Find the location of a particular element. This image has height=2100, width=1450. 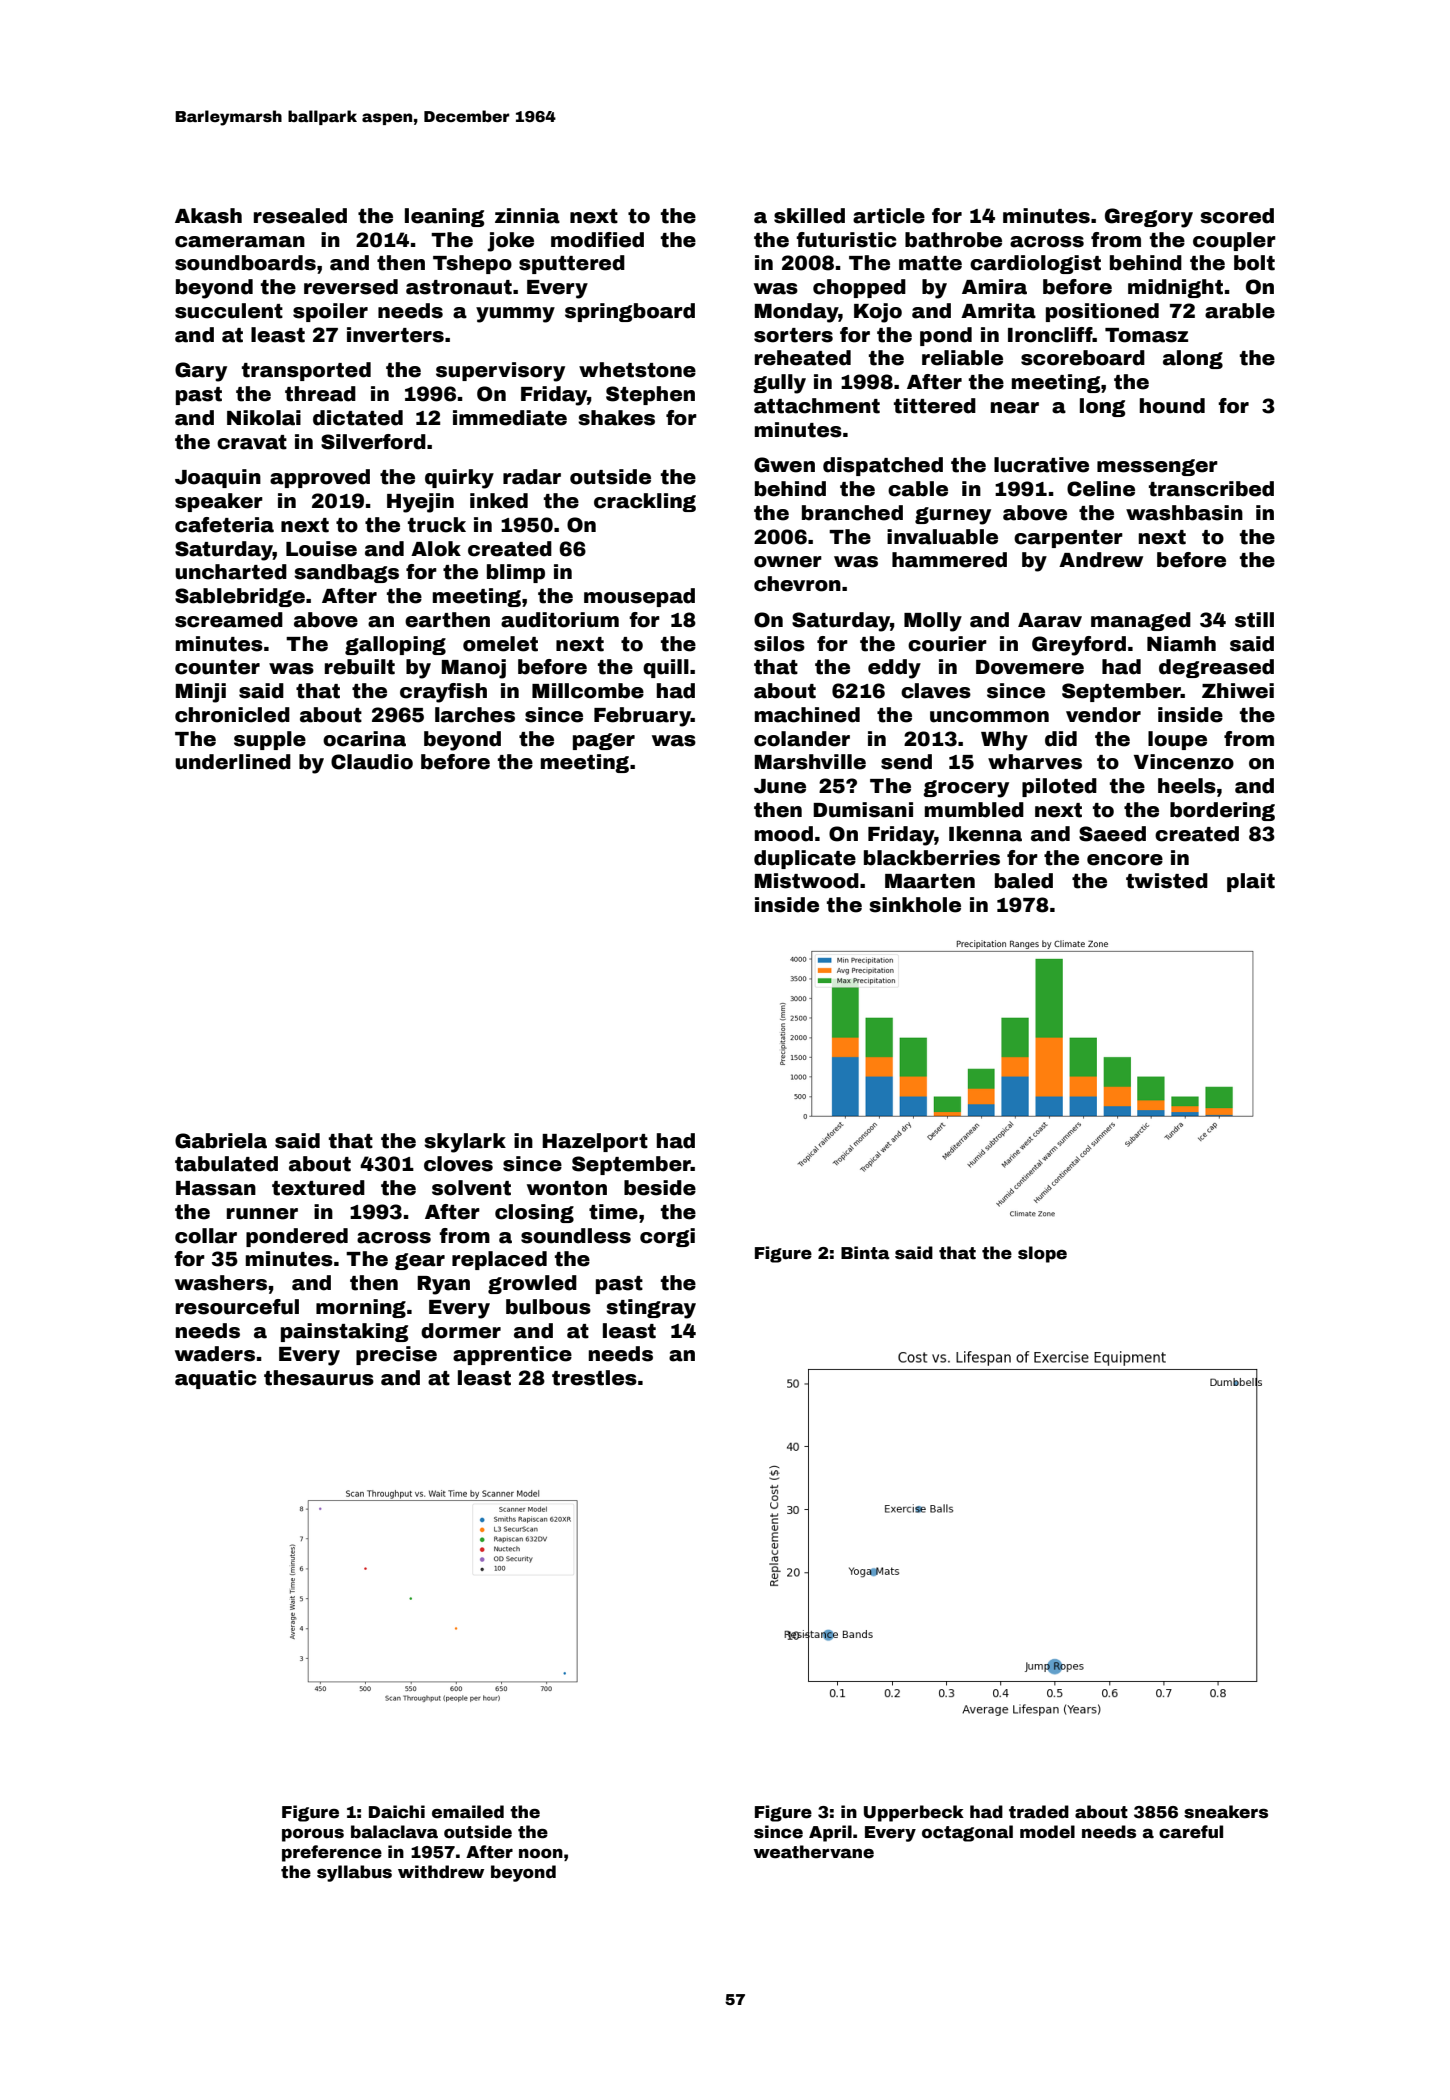

Hazelport is located at coordinates (595, 1142).
